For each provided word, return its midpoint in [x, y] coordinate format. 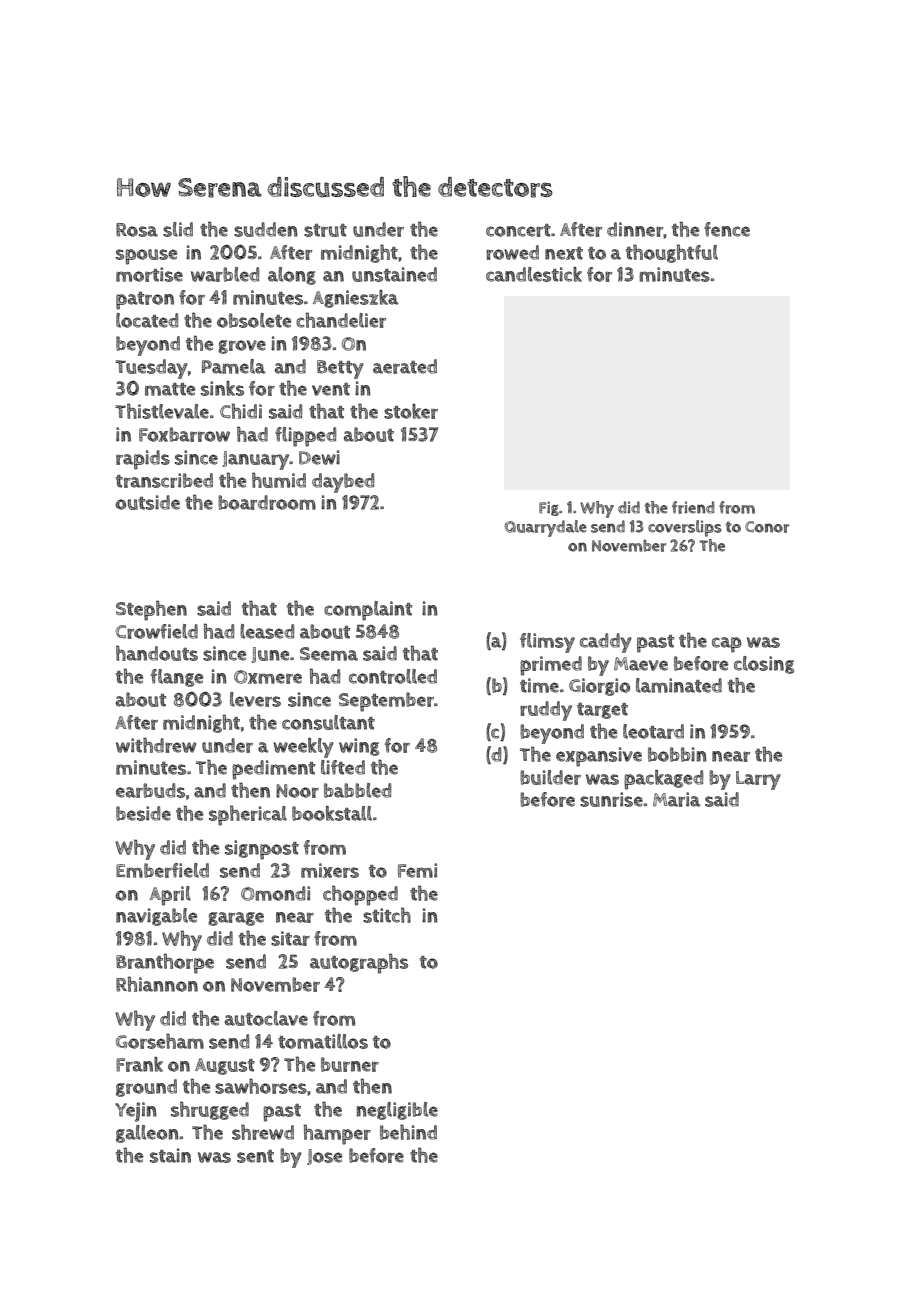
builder [550, 777]
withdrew [156, 745]
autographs [359, 963]
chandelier [341, 320]
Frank [139, 1064]
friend [693, 507]
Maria [677, 799]
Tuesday [151, 369]
